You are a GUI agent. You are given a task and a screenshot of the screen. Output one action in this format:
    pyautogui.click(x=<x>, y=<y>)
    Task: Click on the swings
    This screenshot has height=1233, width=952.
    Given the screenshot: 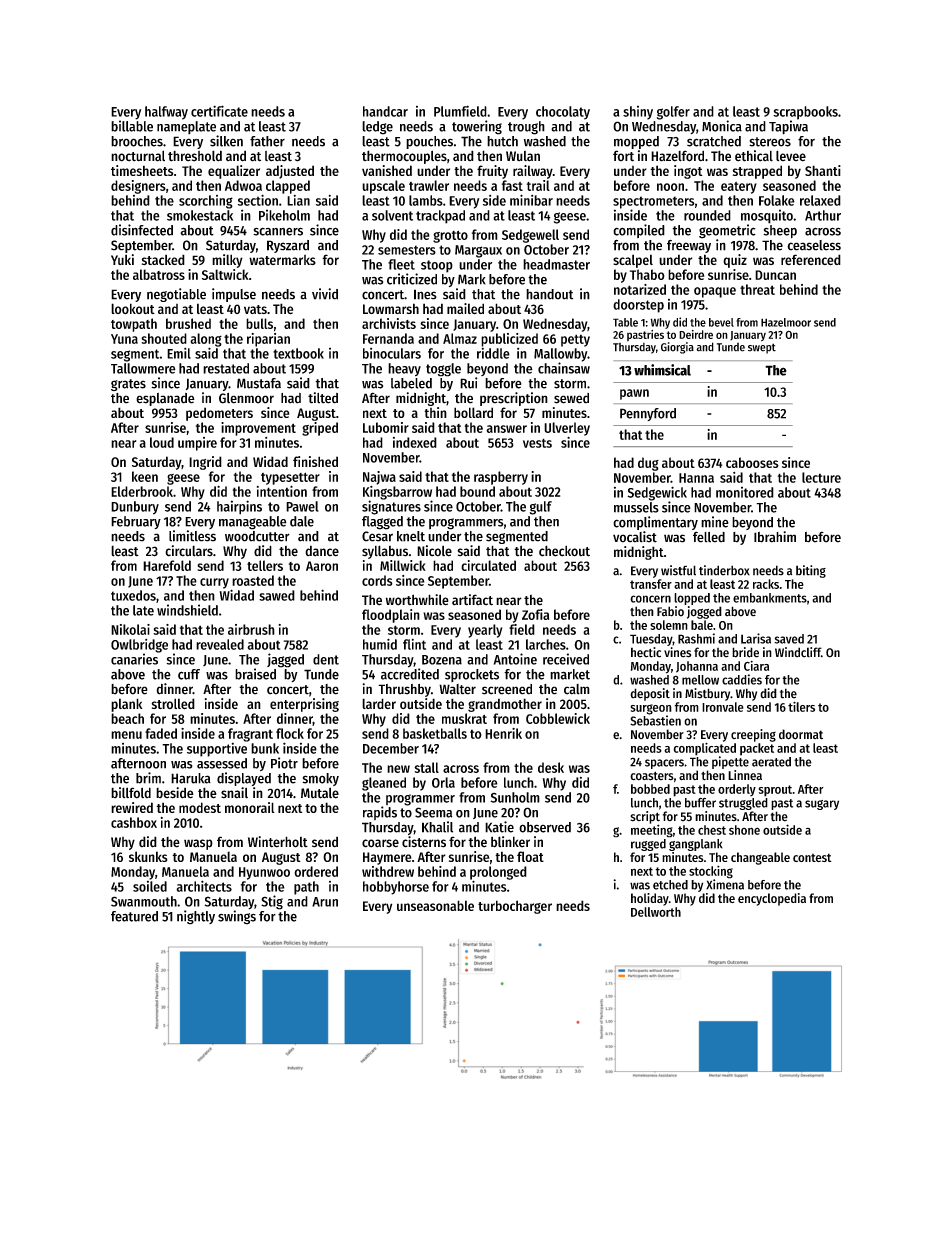 What is the action you would take?
    pyautogui.click(x=237, y=917)
